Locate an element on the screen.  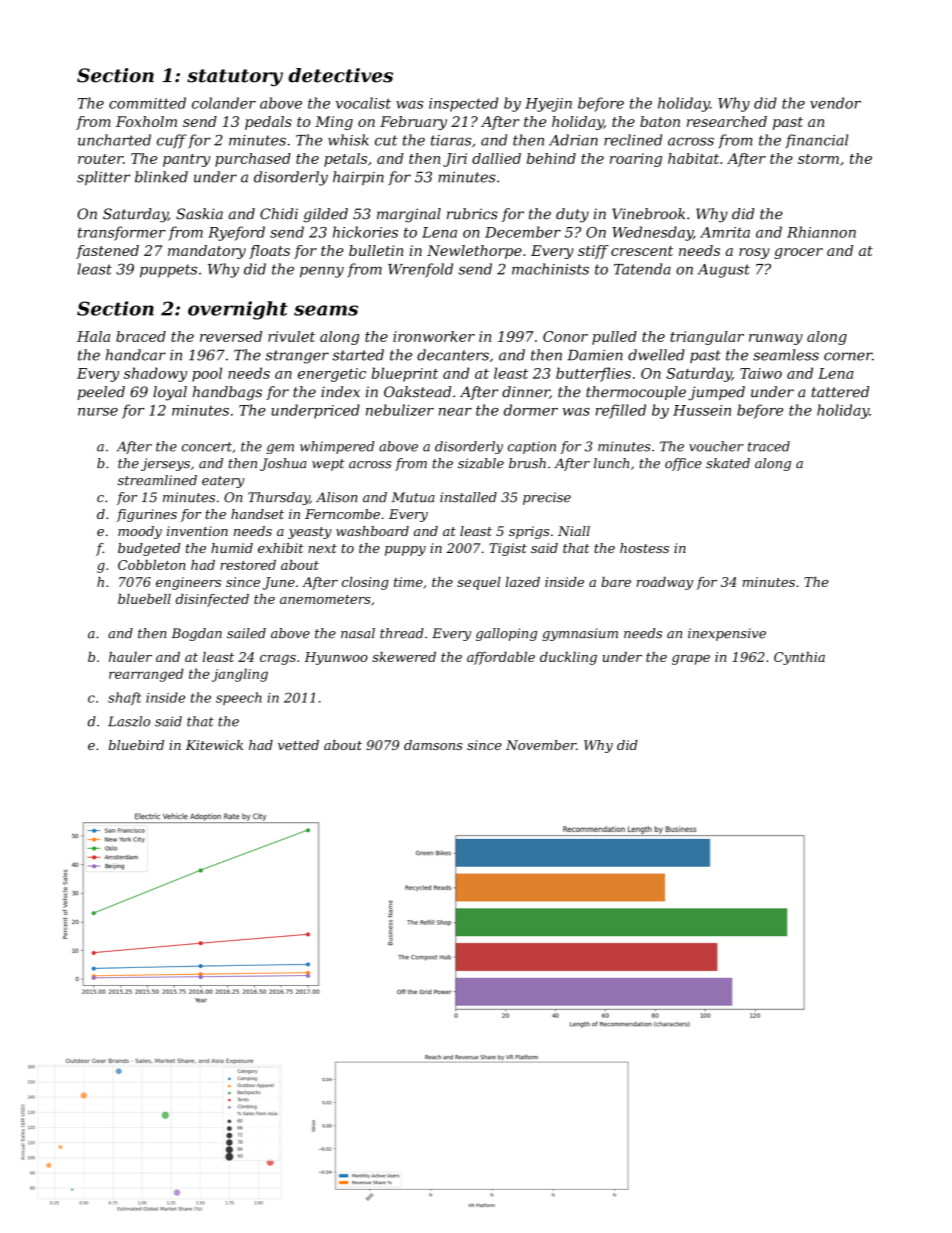
vendor is located at coordinates (835, 103).
